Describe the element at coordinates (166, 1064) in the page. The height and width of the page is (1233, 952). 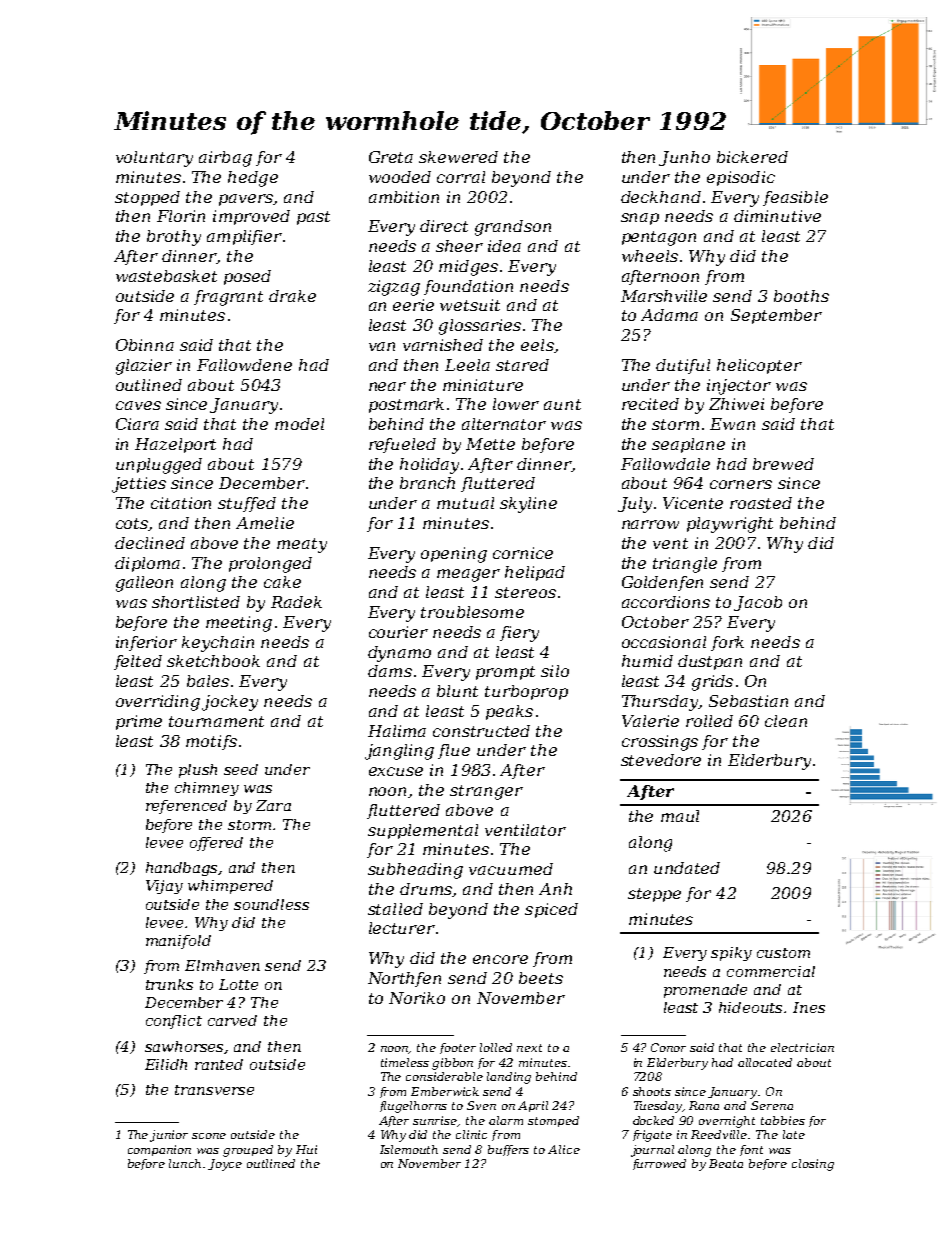
I see `Eilidh` at that location.
